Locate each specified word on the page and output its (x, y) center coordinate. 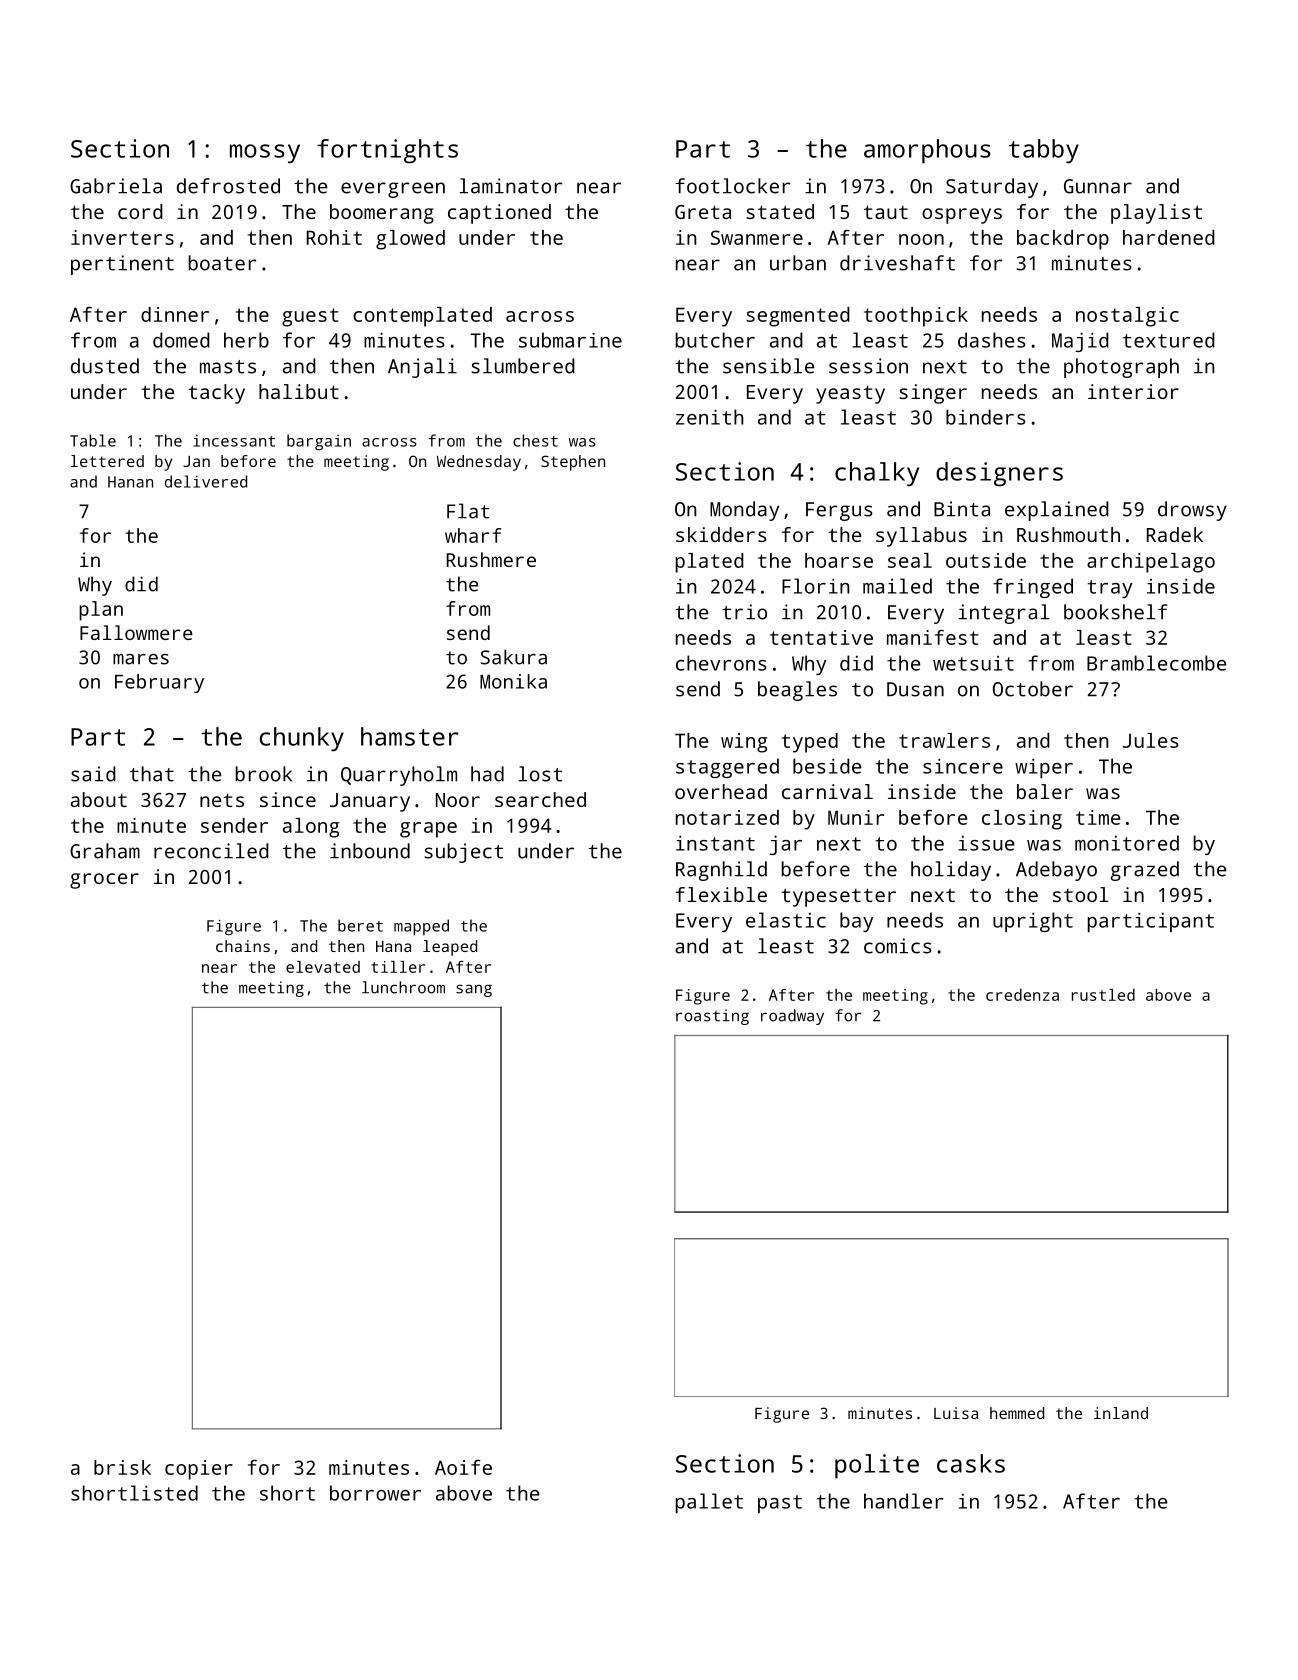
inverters (122, 237)
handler (903, 1501)
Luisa (956, 1413)
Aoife (463, 1467)
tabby (1044, 151)
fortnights (387, 151)
